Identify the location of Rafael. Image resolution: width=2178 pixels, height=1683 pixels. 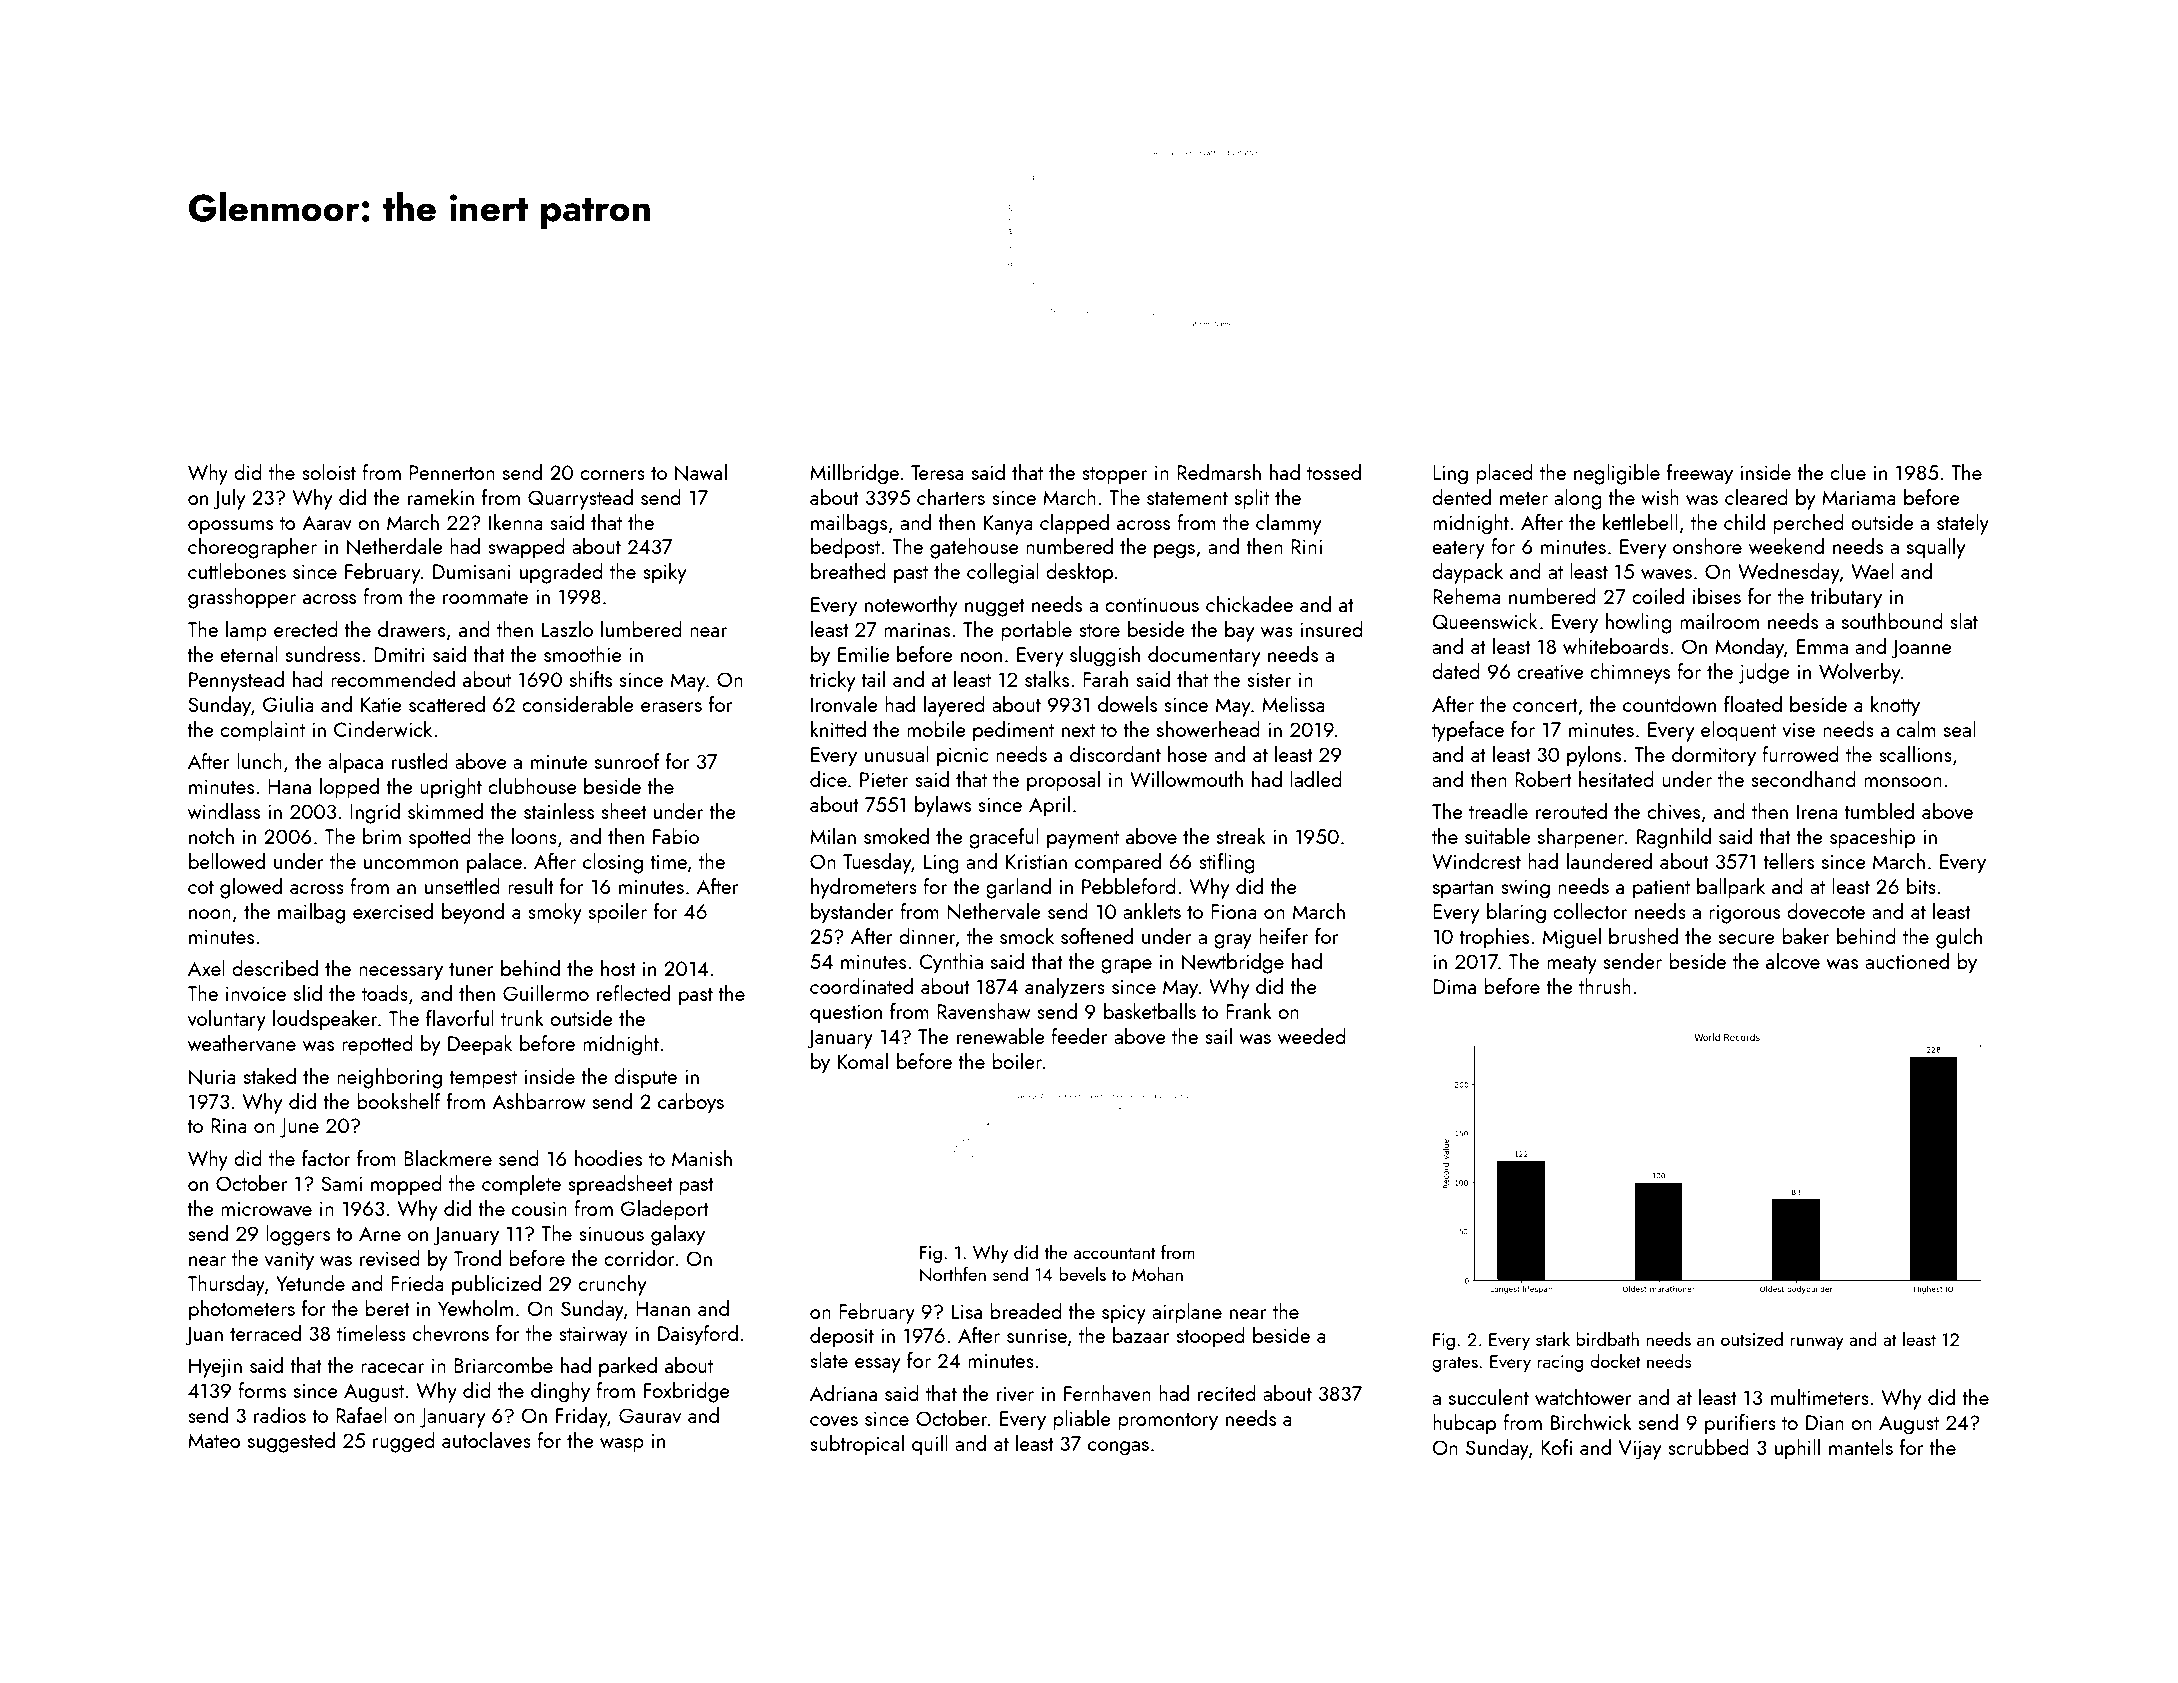
(361, 1415).
